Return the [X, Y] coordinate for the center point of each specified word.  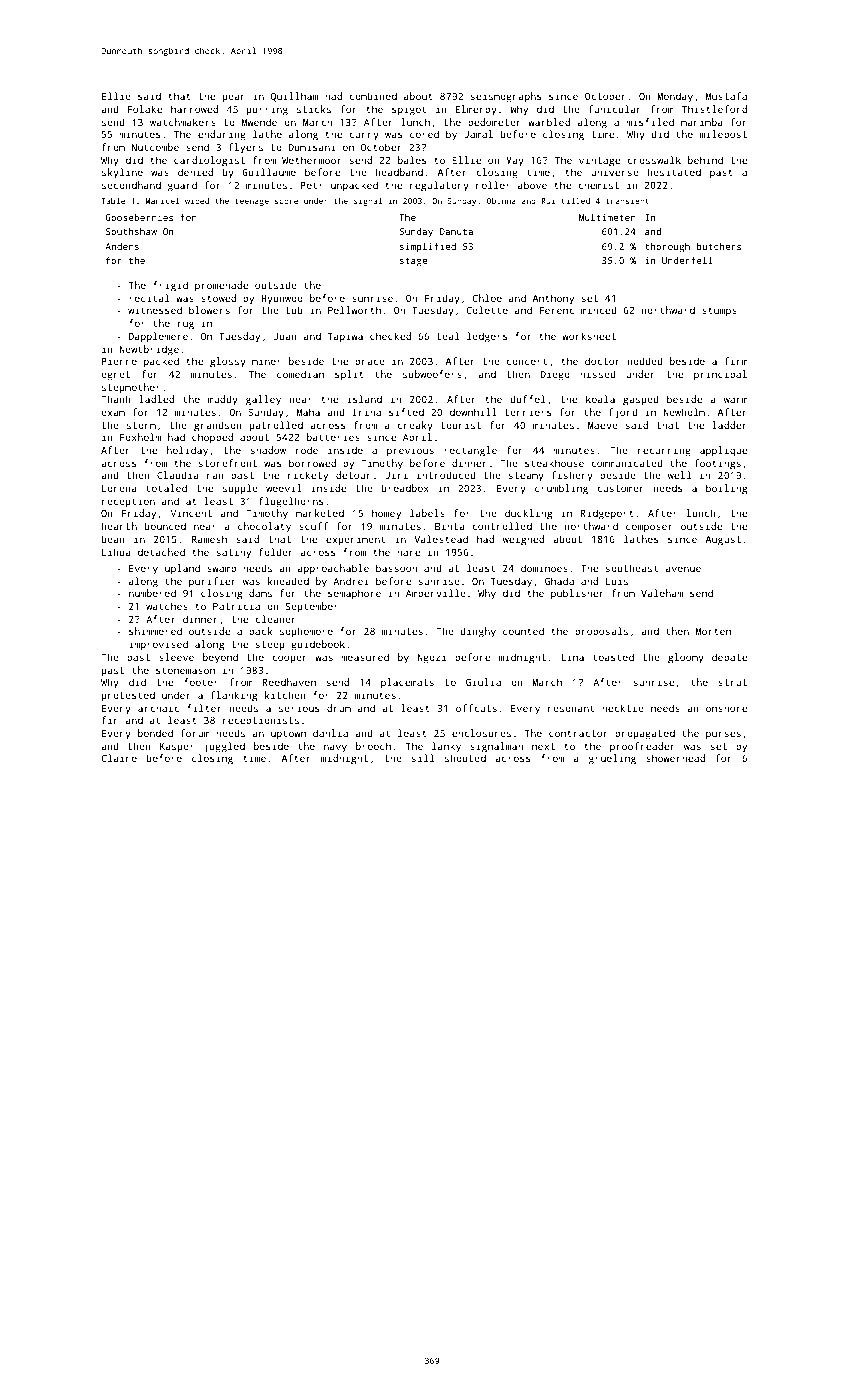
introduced [446, 475]
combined [373, 96]
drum [339, 708]
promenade [221, 286]
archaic [158, 708]
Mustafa [726, 96]
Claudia [177, 475]
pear [234, 98]
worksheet [589, 336]
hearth [119, 526]
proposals [601, 632]
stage [413, 262]
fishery [572, 476]
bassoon [396, 568]
